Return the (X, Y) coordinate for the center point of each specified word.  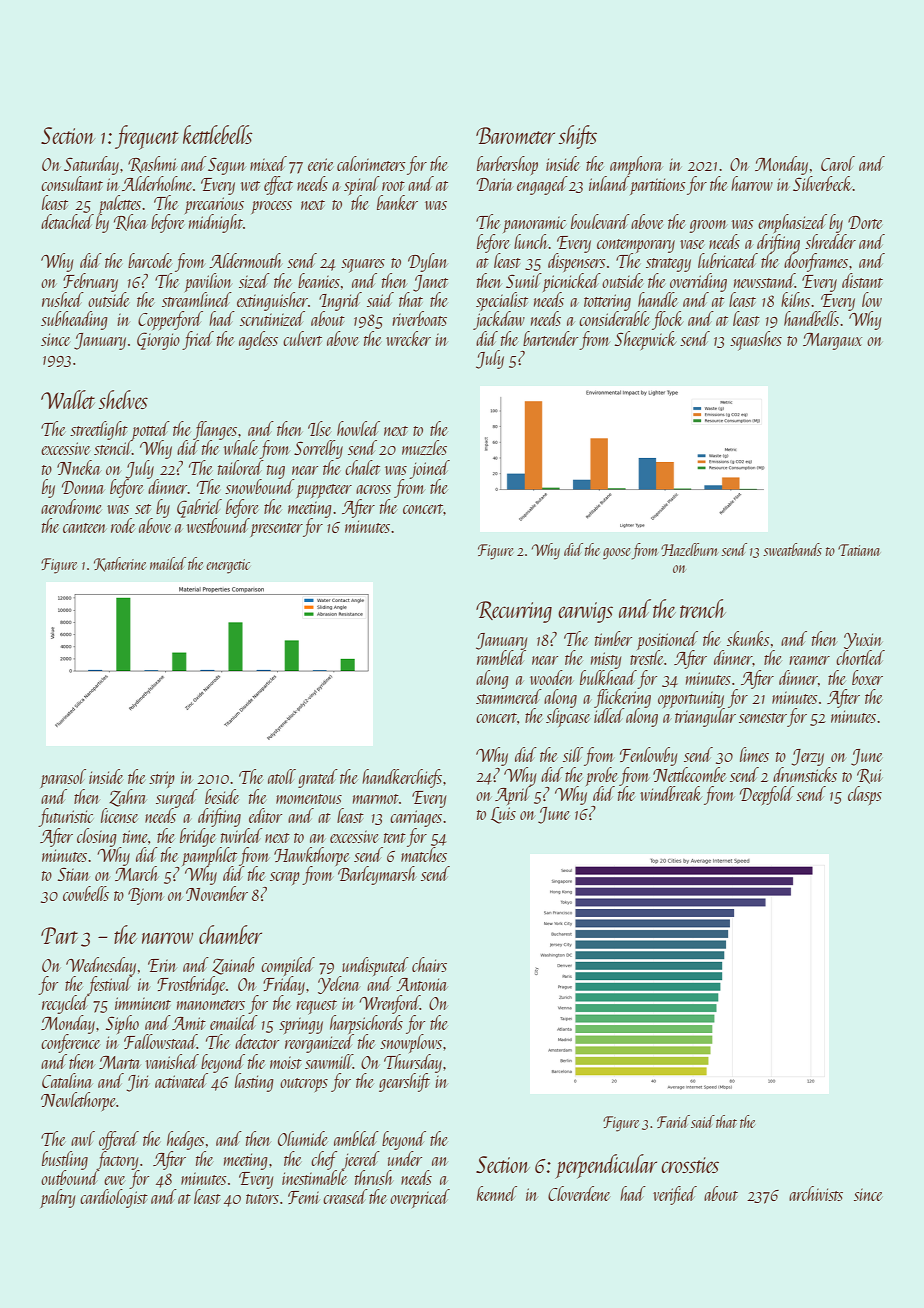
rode (123, 525)
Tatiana (859, 550)
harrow (752, 183)
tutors (262, 1199)
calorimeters (371, 163)
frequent (146, 137)
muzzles (424, 447)
